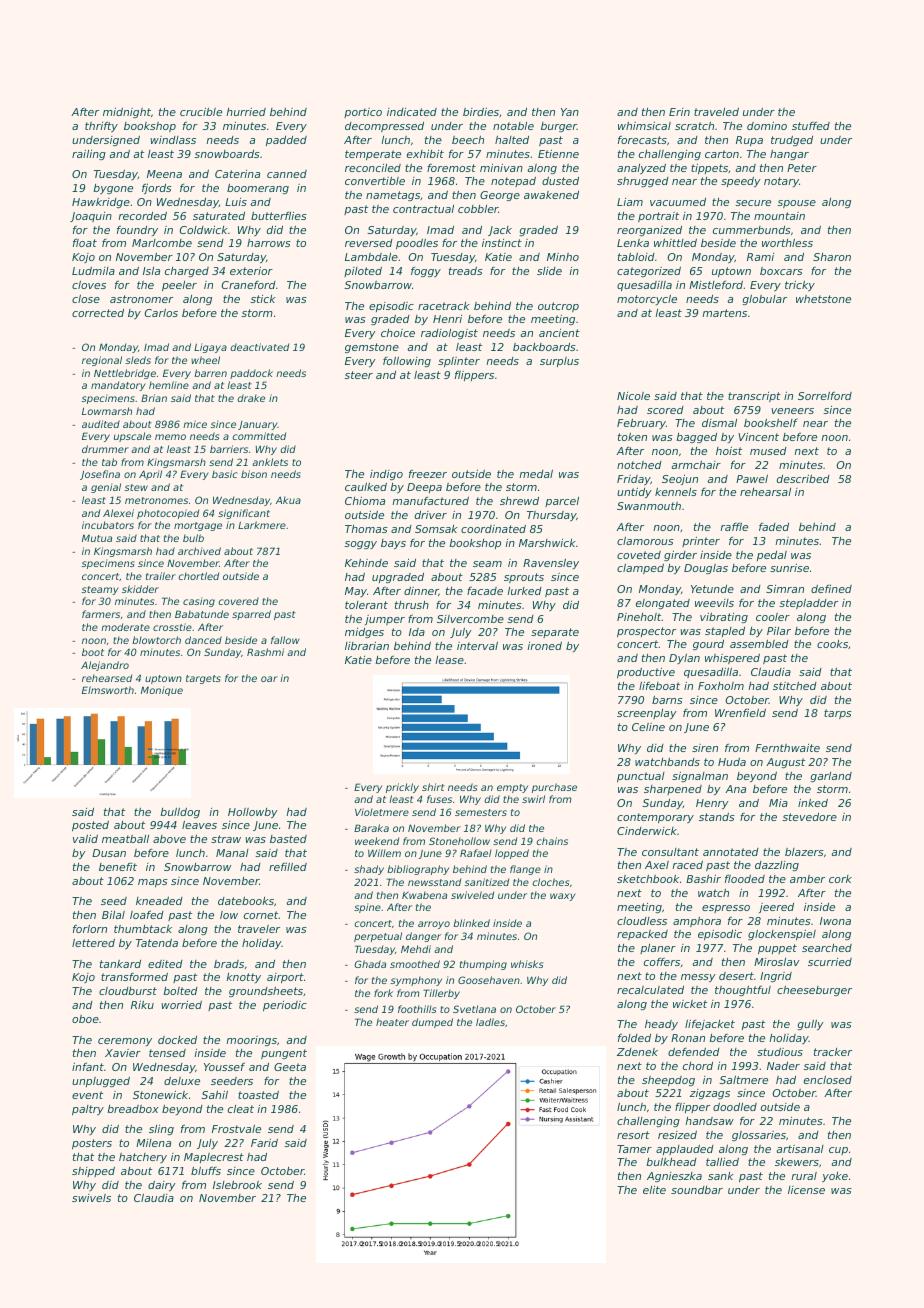 Image resolution: width=924 pixels, height=1308 pixels. I want to click on temperate, so click(373, 155).
